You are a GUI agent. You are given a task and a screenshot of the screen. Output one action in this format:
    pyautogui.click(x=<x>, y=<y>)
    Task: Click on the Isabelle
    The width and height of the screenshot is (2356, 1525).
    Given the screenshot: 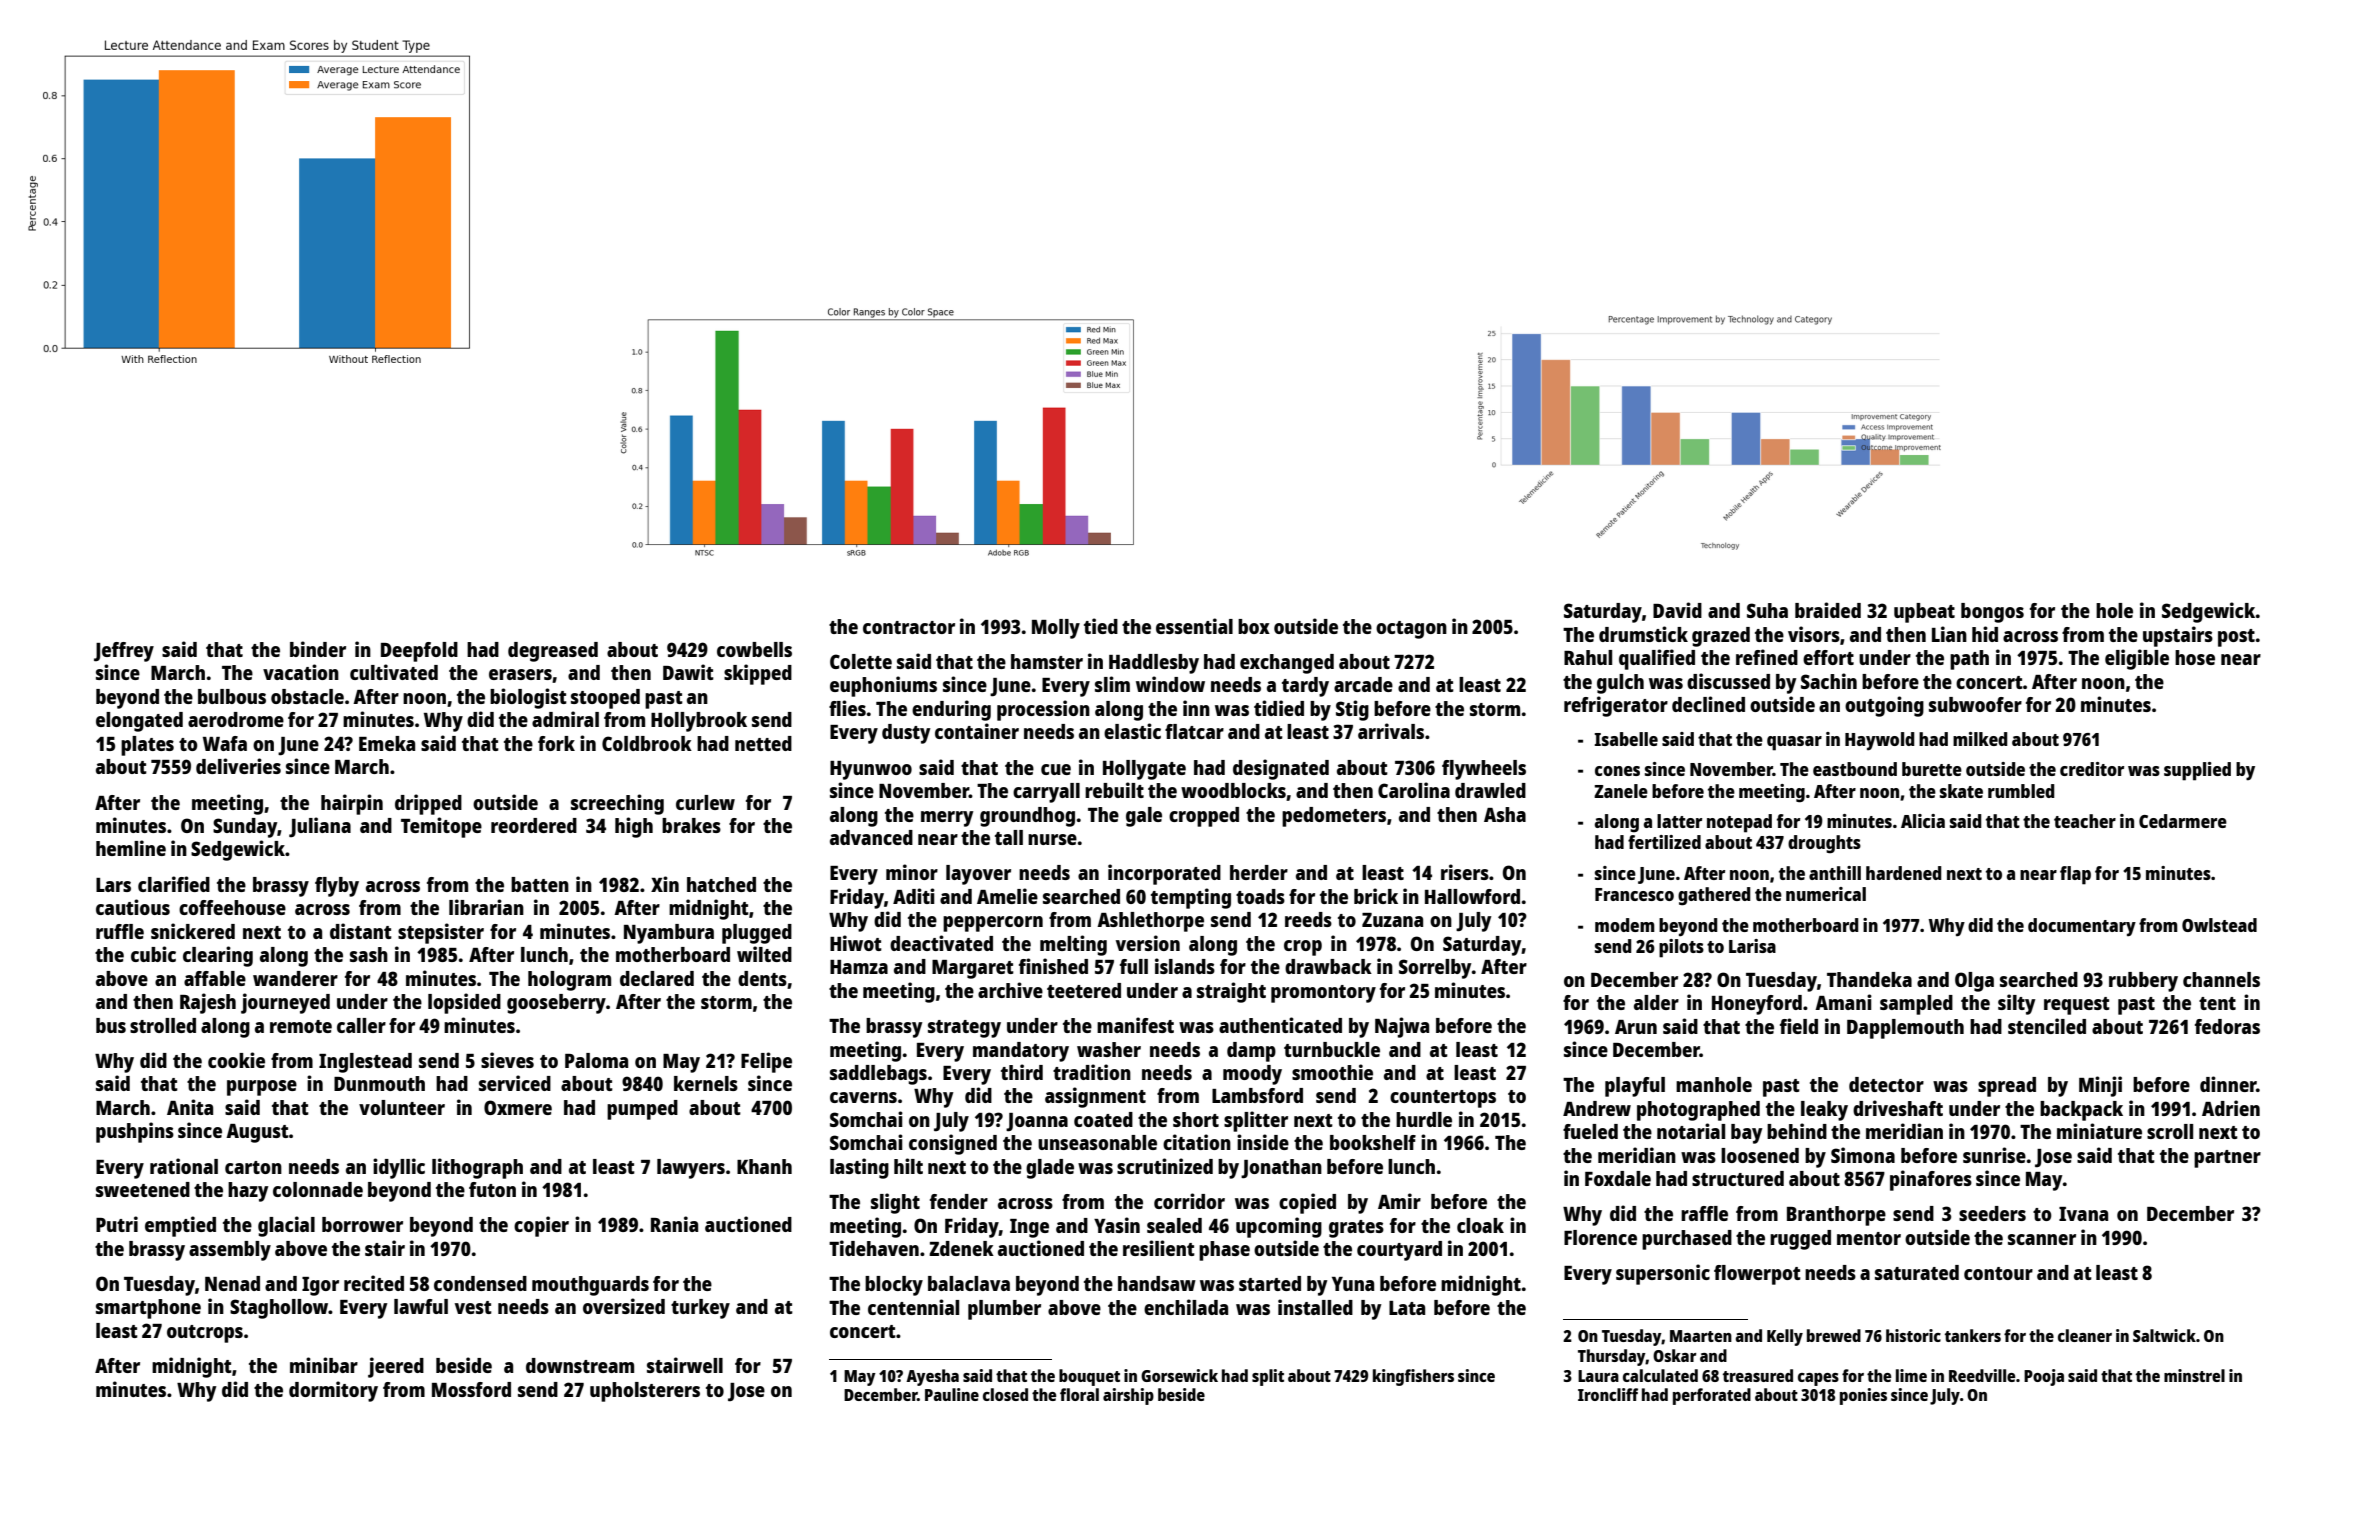 What is the action you would take?
    pyautogui.click(x=1626, y=739)
